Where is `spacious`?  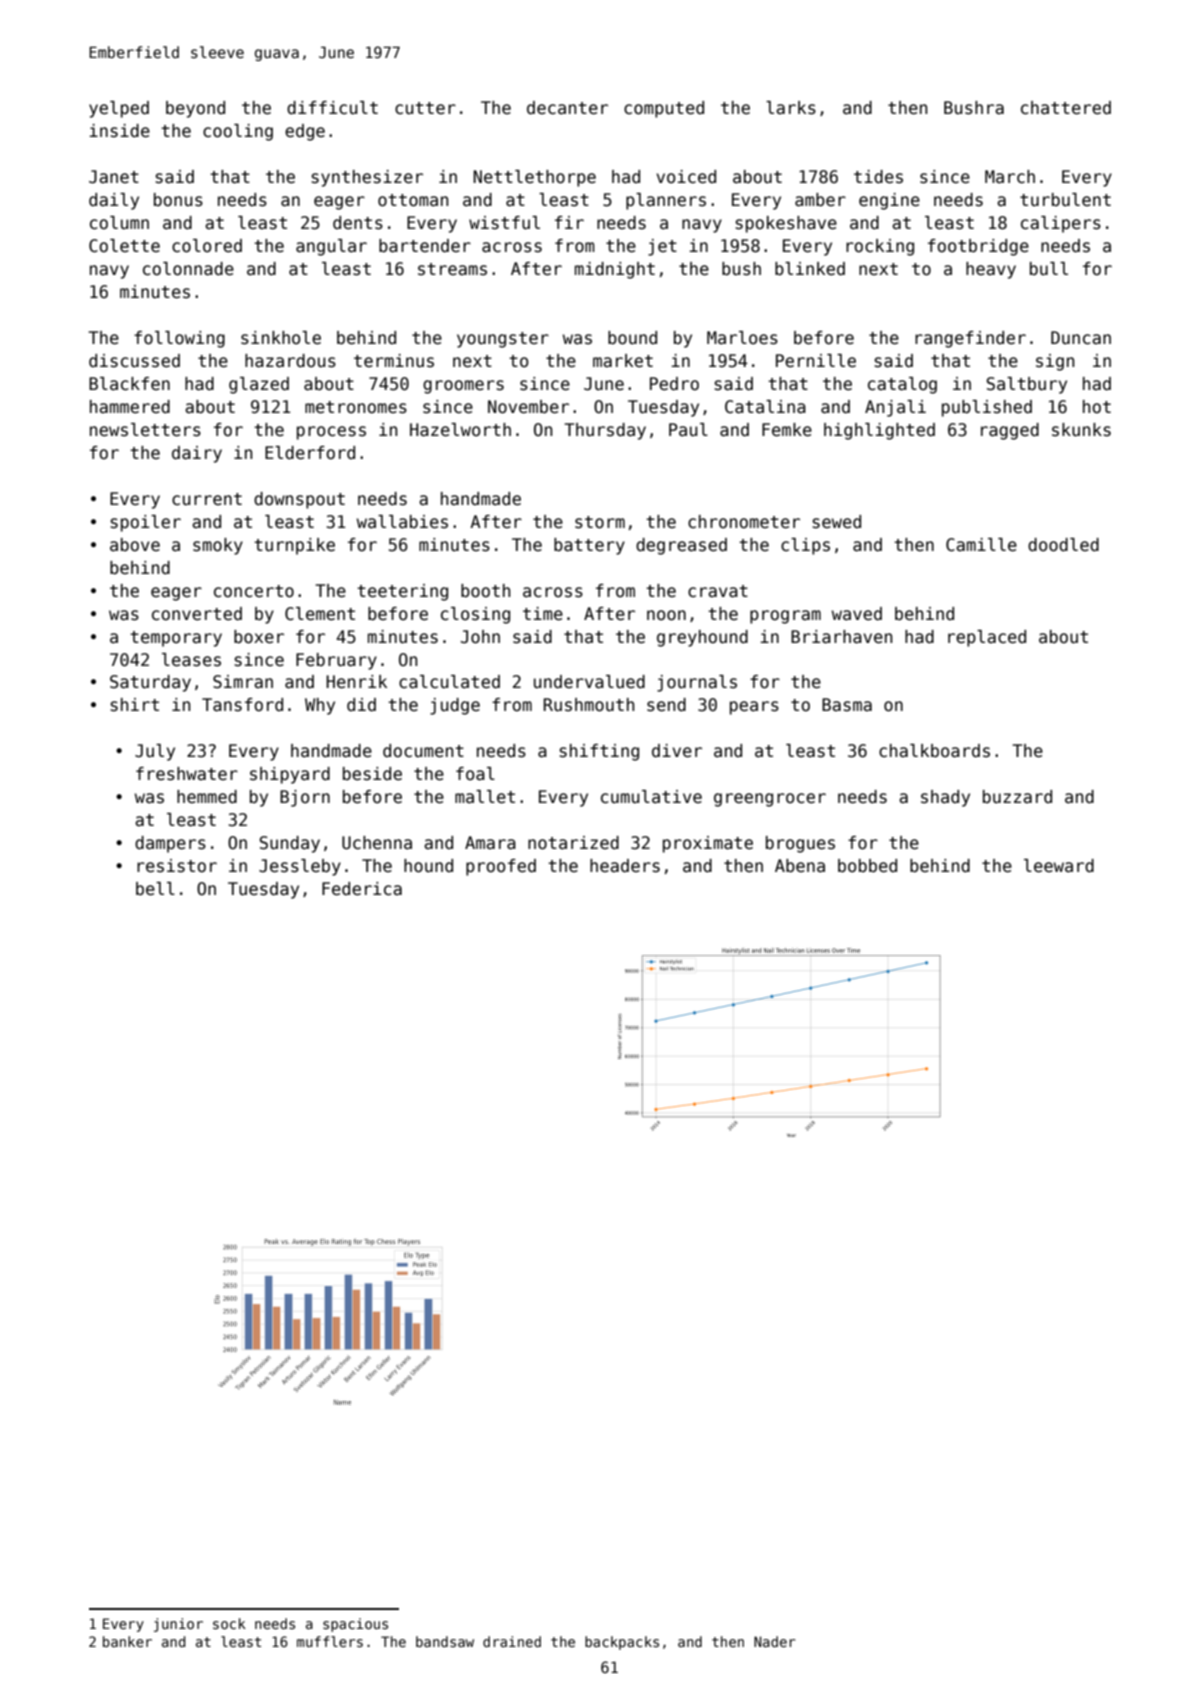
spacious is located at coordinates (355, 1625).
